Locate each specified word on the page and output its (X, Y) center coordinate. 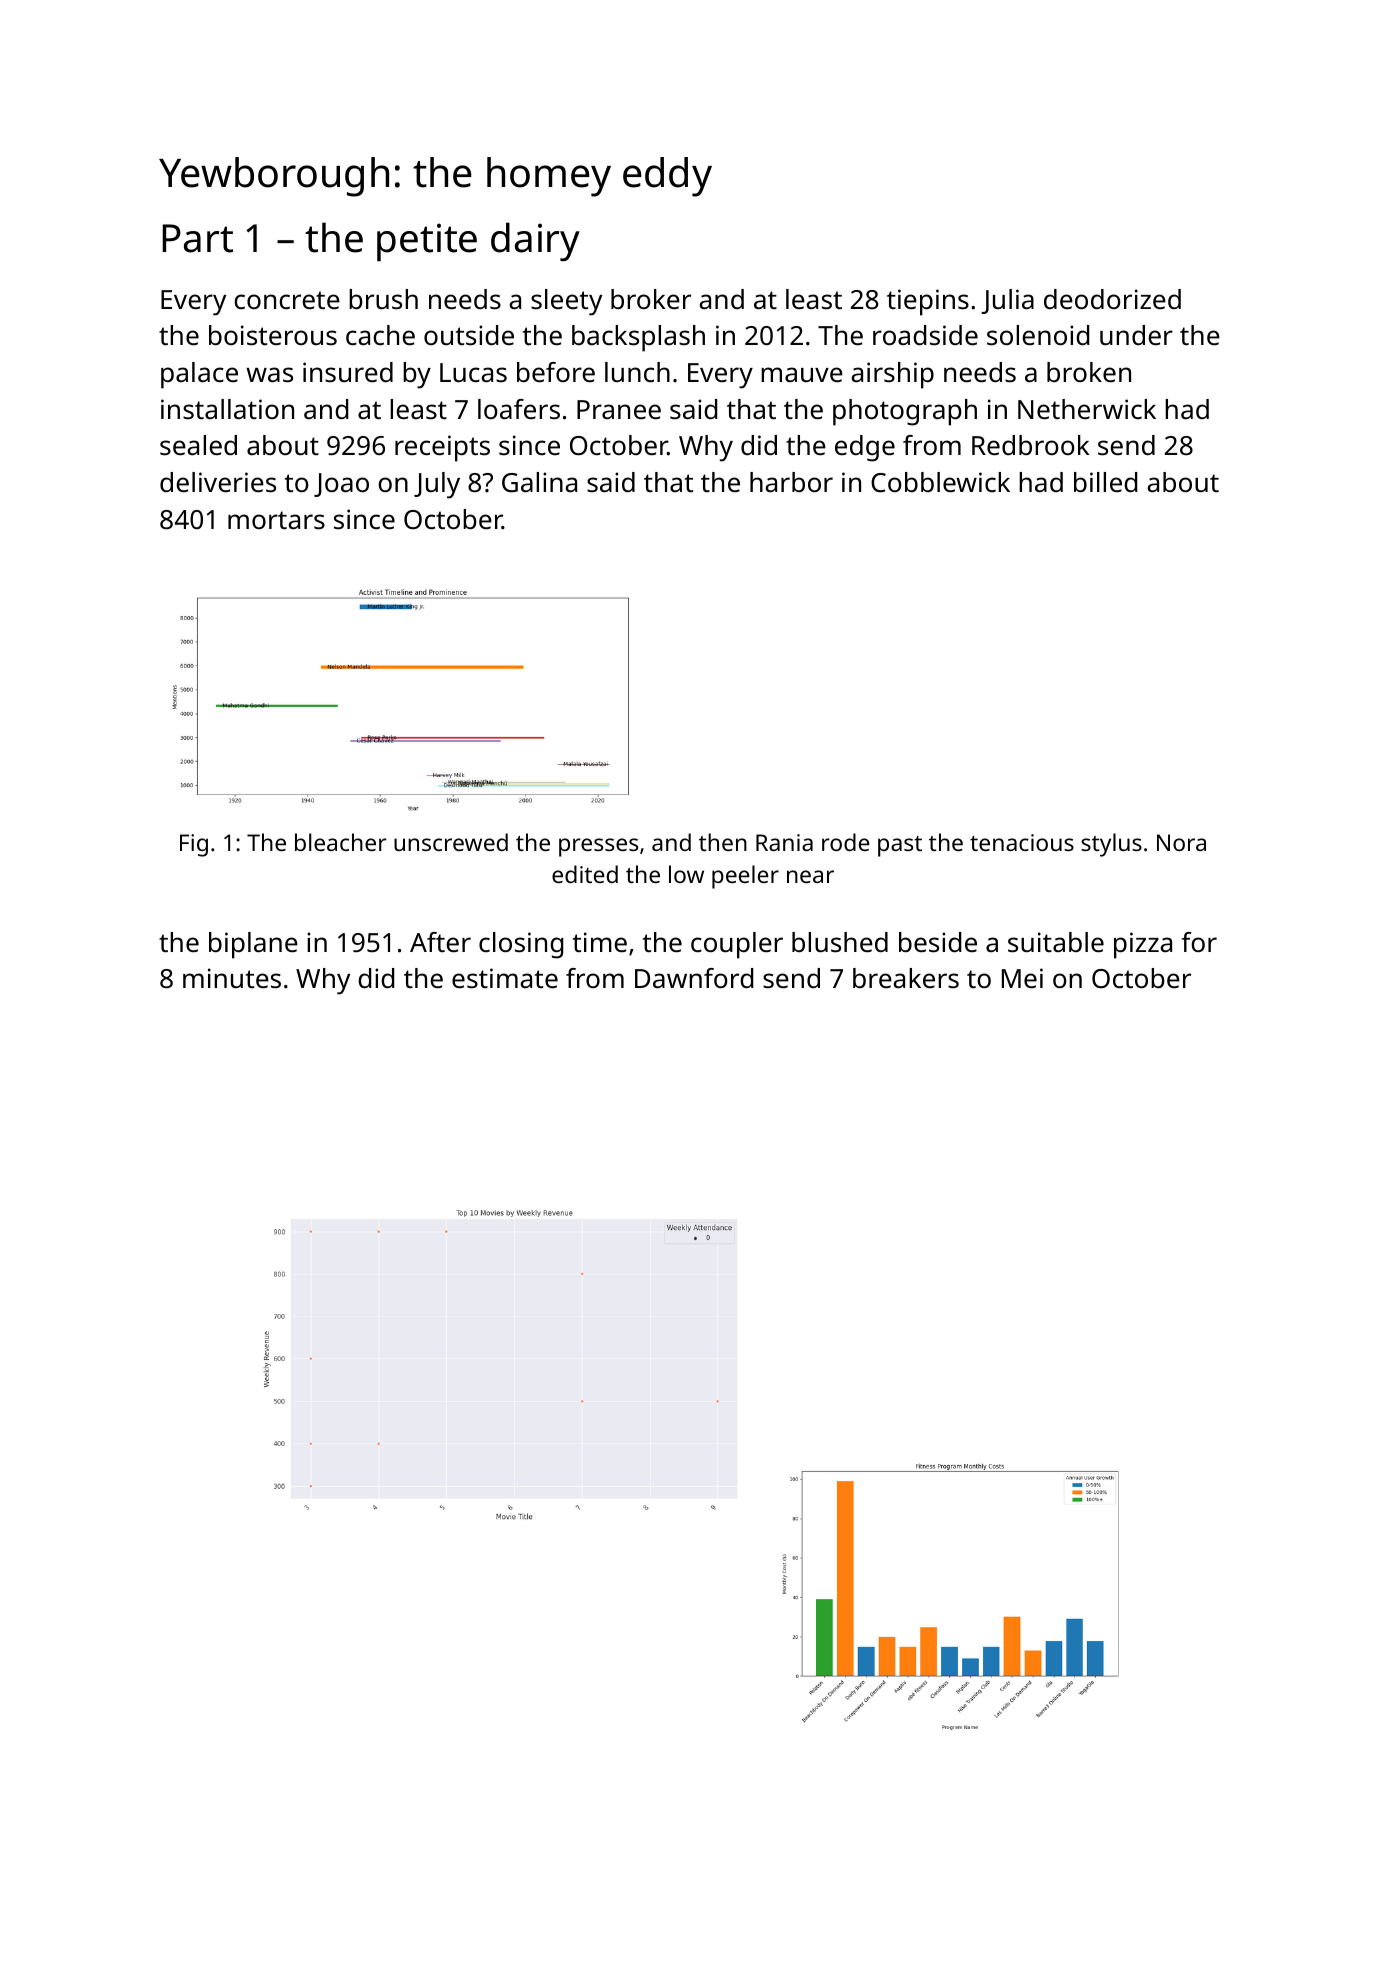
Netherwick (1087, 409)
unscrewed (451, 842)
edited (585, 874)
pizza (1143, 945)
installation (227, 409)
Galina (539, 482)
